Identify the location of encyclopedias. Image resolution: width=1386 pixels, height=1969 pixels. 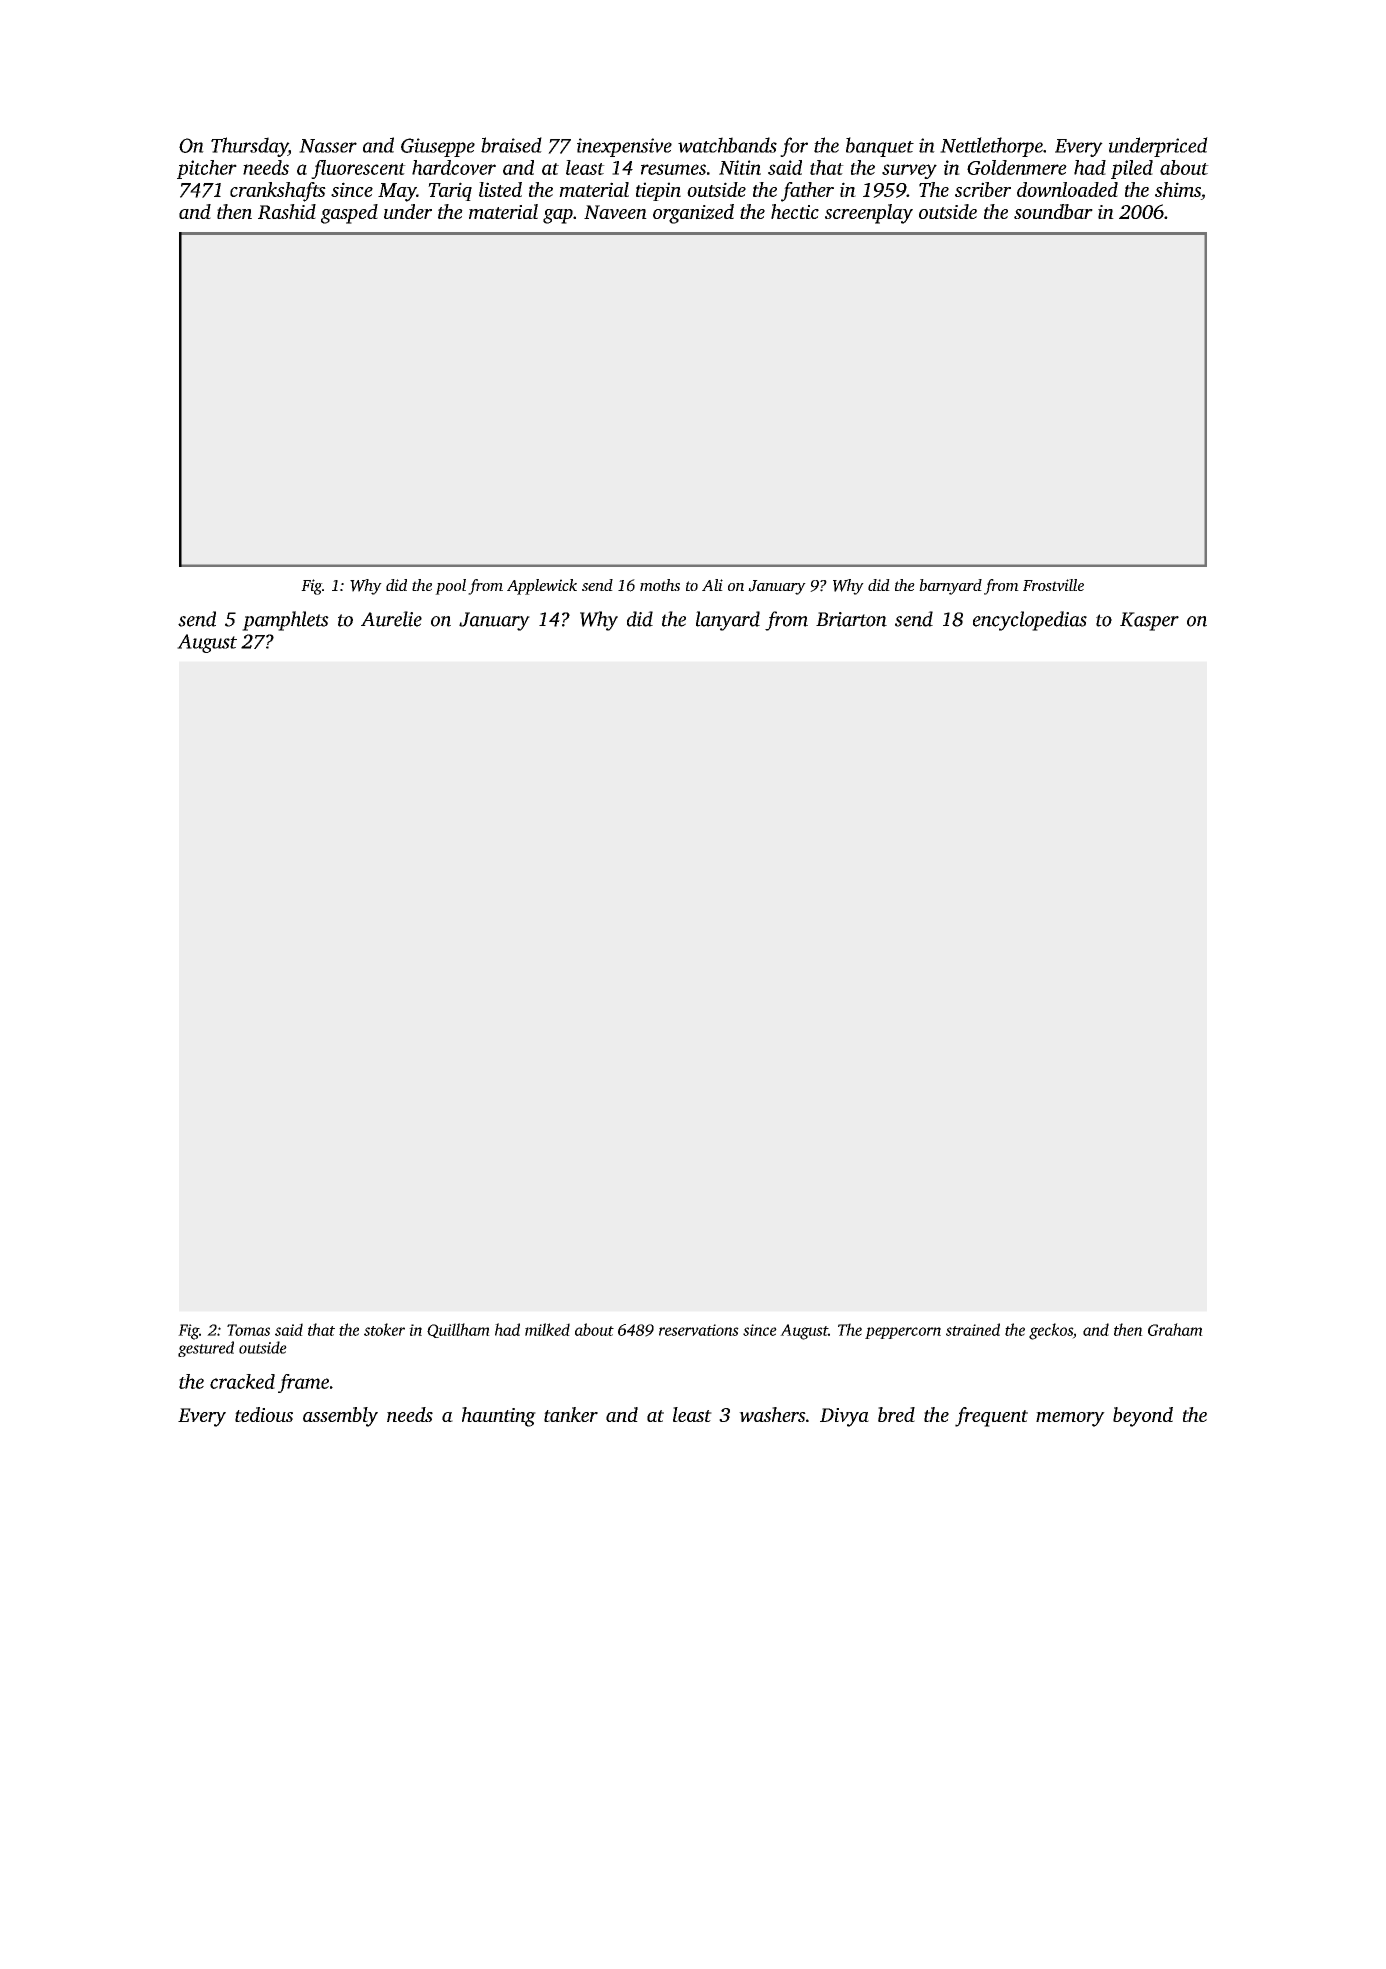
(1030, 621).
